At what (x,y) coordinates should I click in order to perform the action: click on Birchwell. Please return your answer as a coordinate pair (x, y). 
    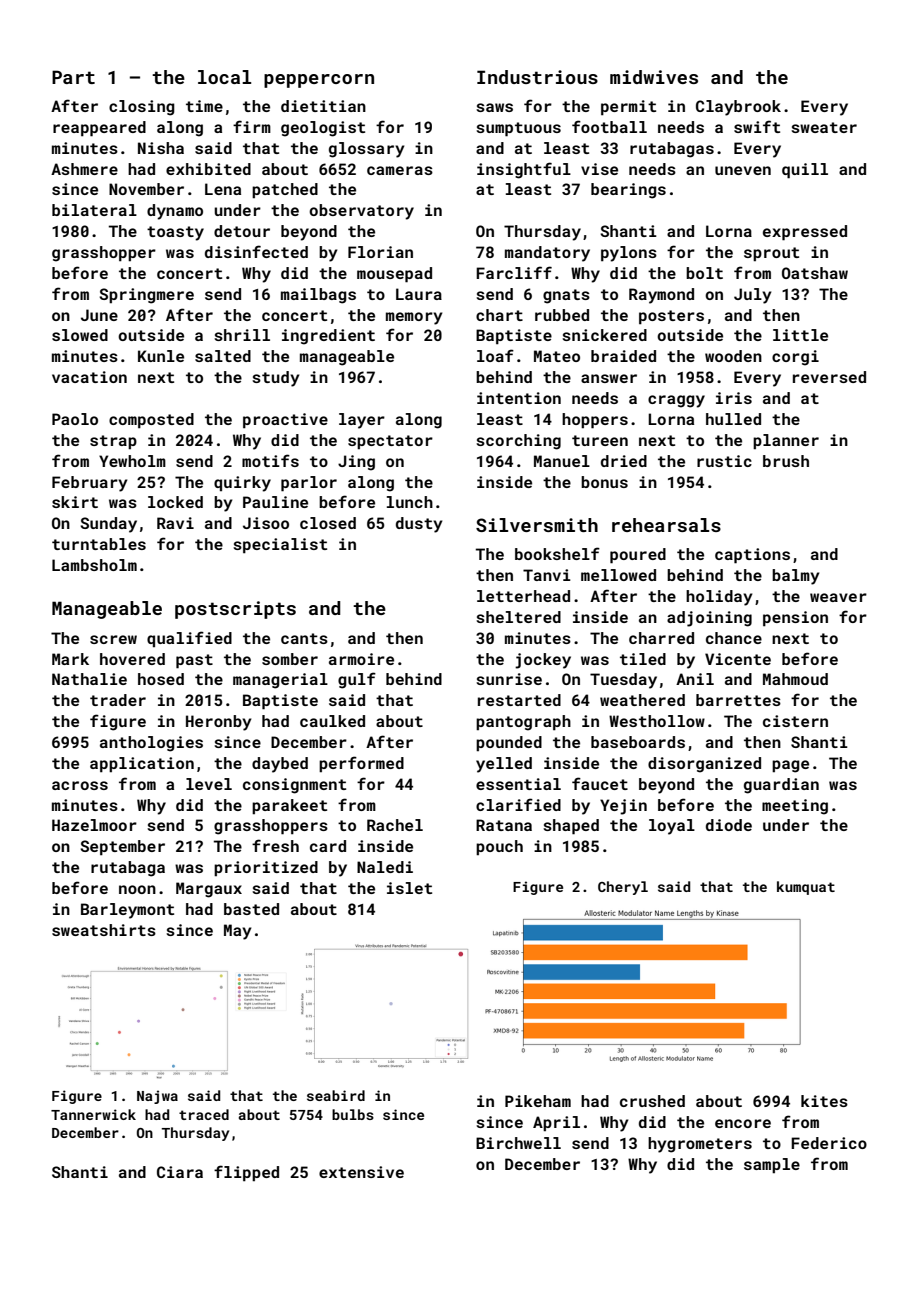
    Looking at the image, I should click on (518, 1143).
